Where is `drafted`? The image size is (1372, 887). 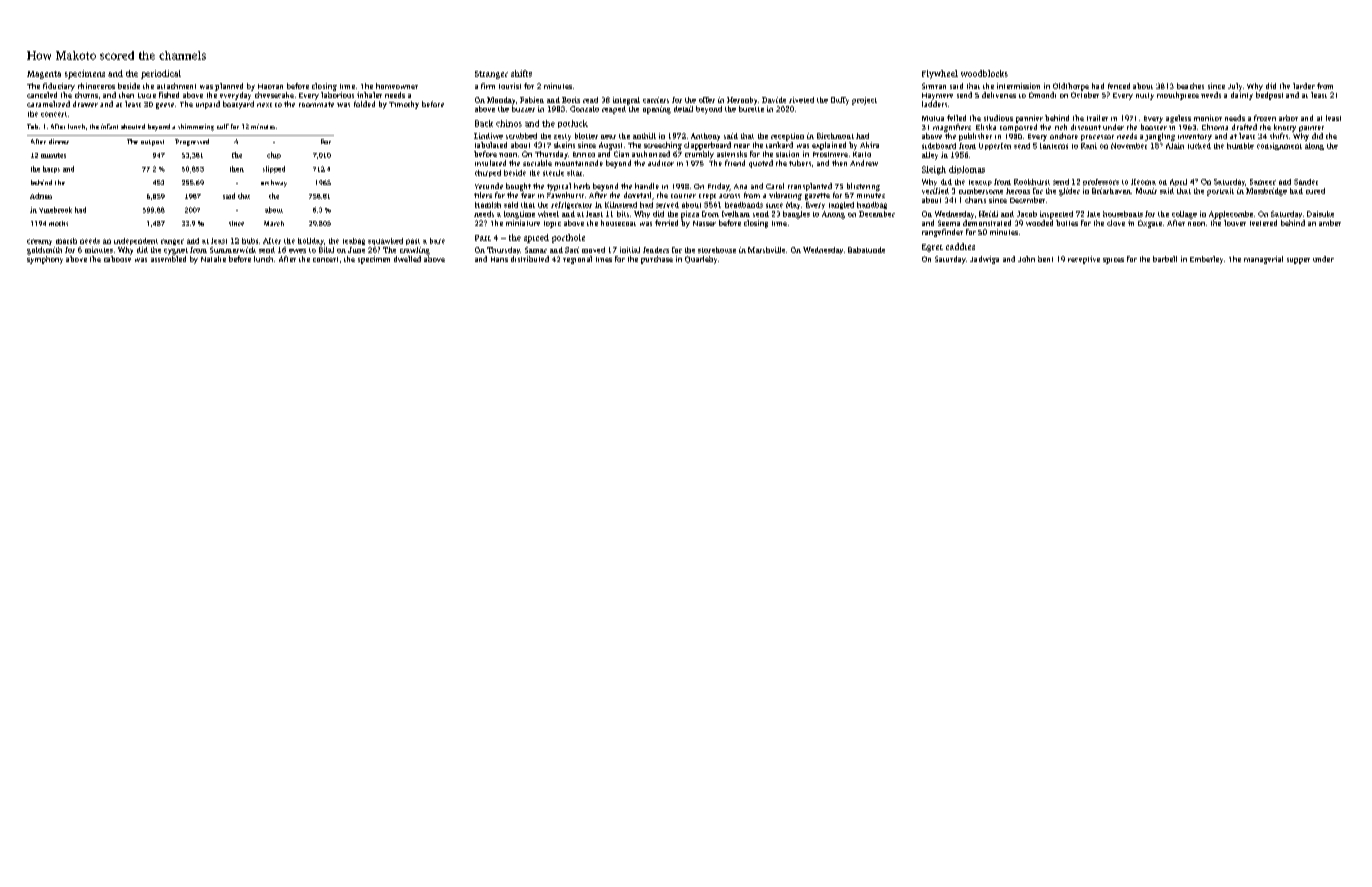 drafted is located at coordinates (1244, 127).
